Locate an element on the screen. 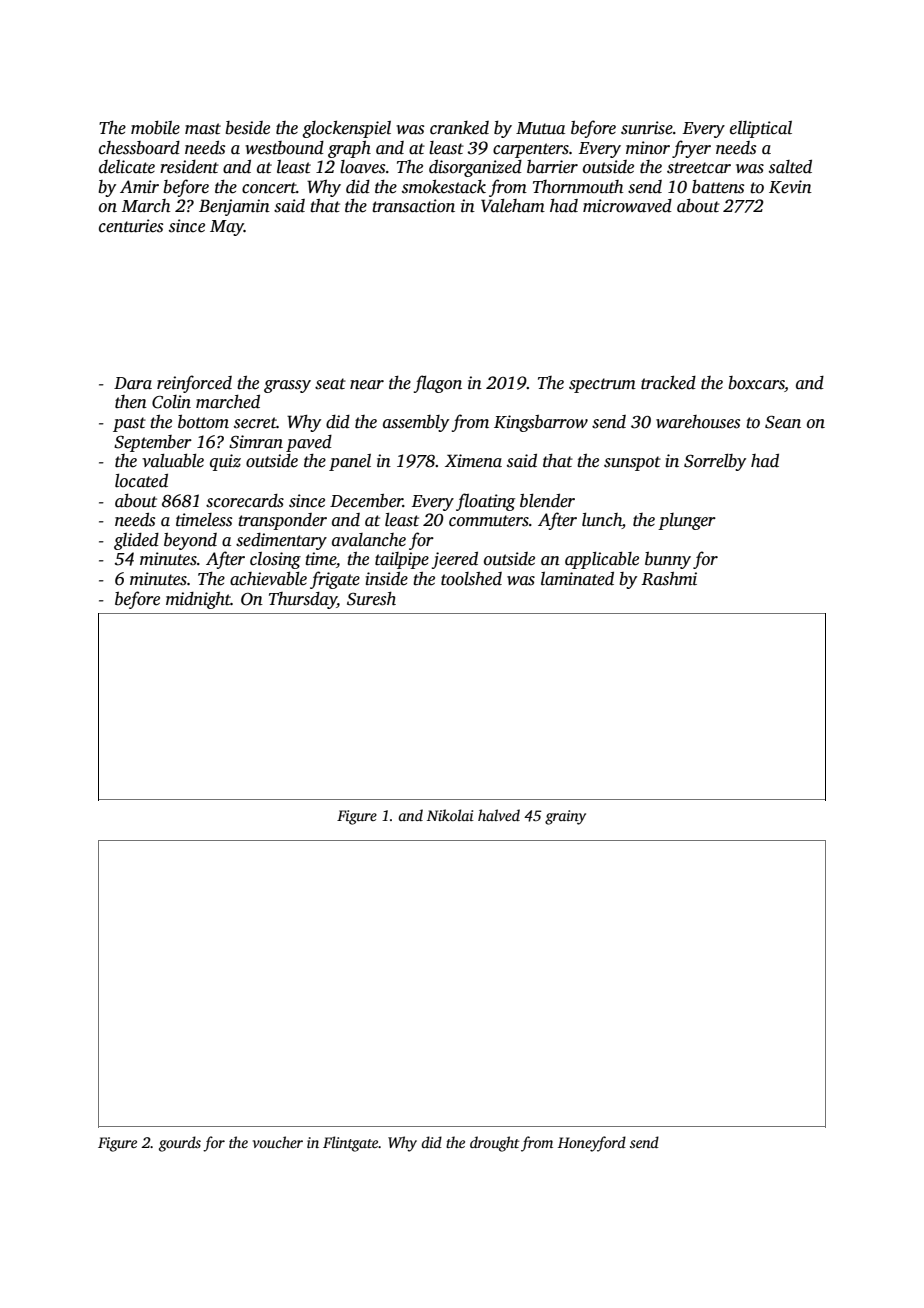 The width and height of the screenshot is (924, 1308). grainy is located at coordinates (565, 817).
